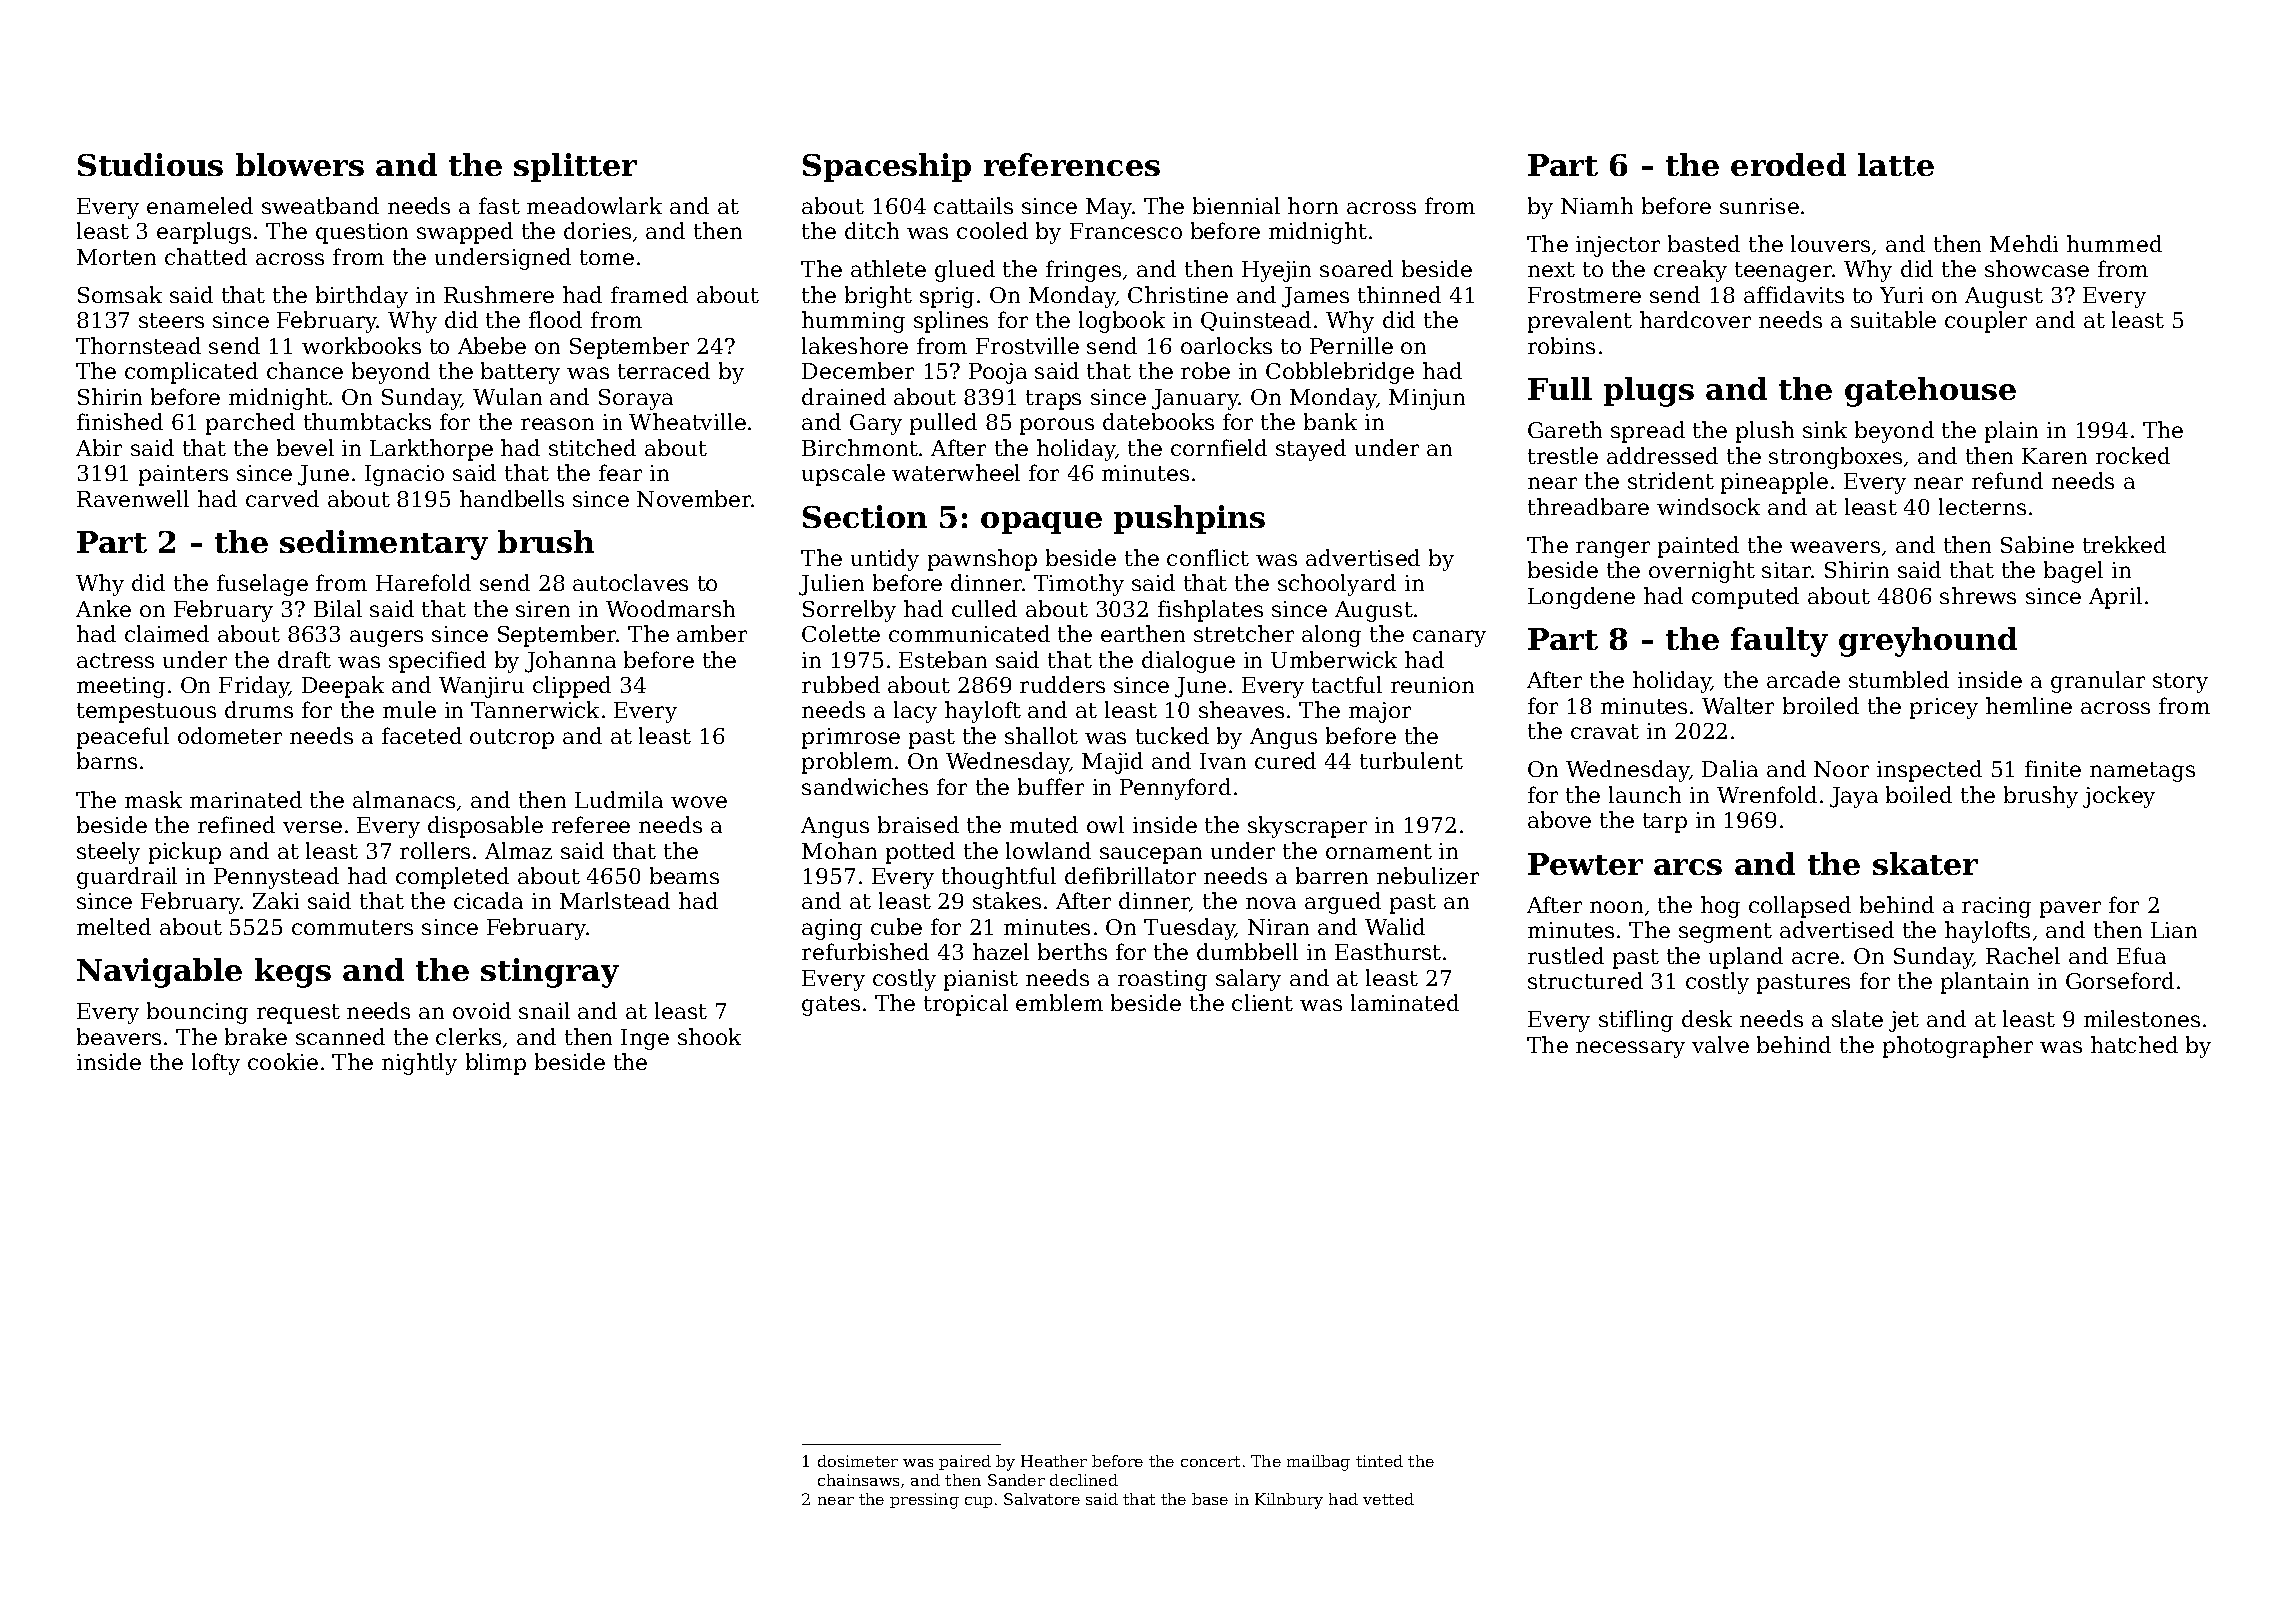  What do you see at coordinates (2134, 1044) in the image?
I see `hatched` at bounding box center [2134, 1044].
